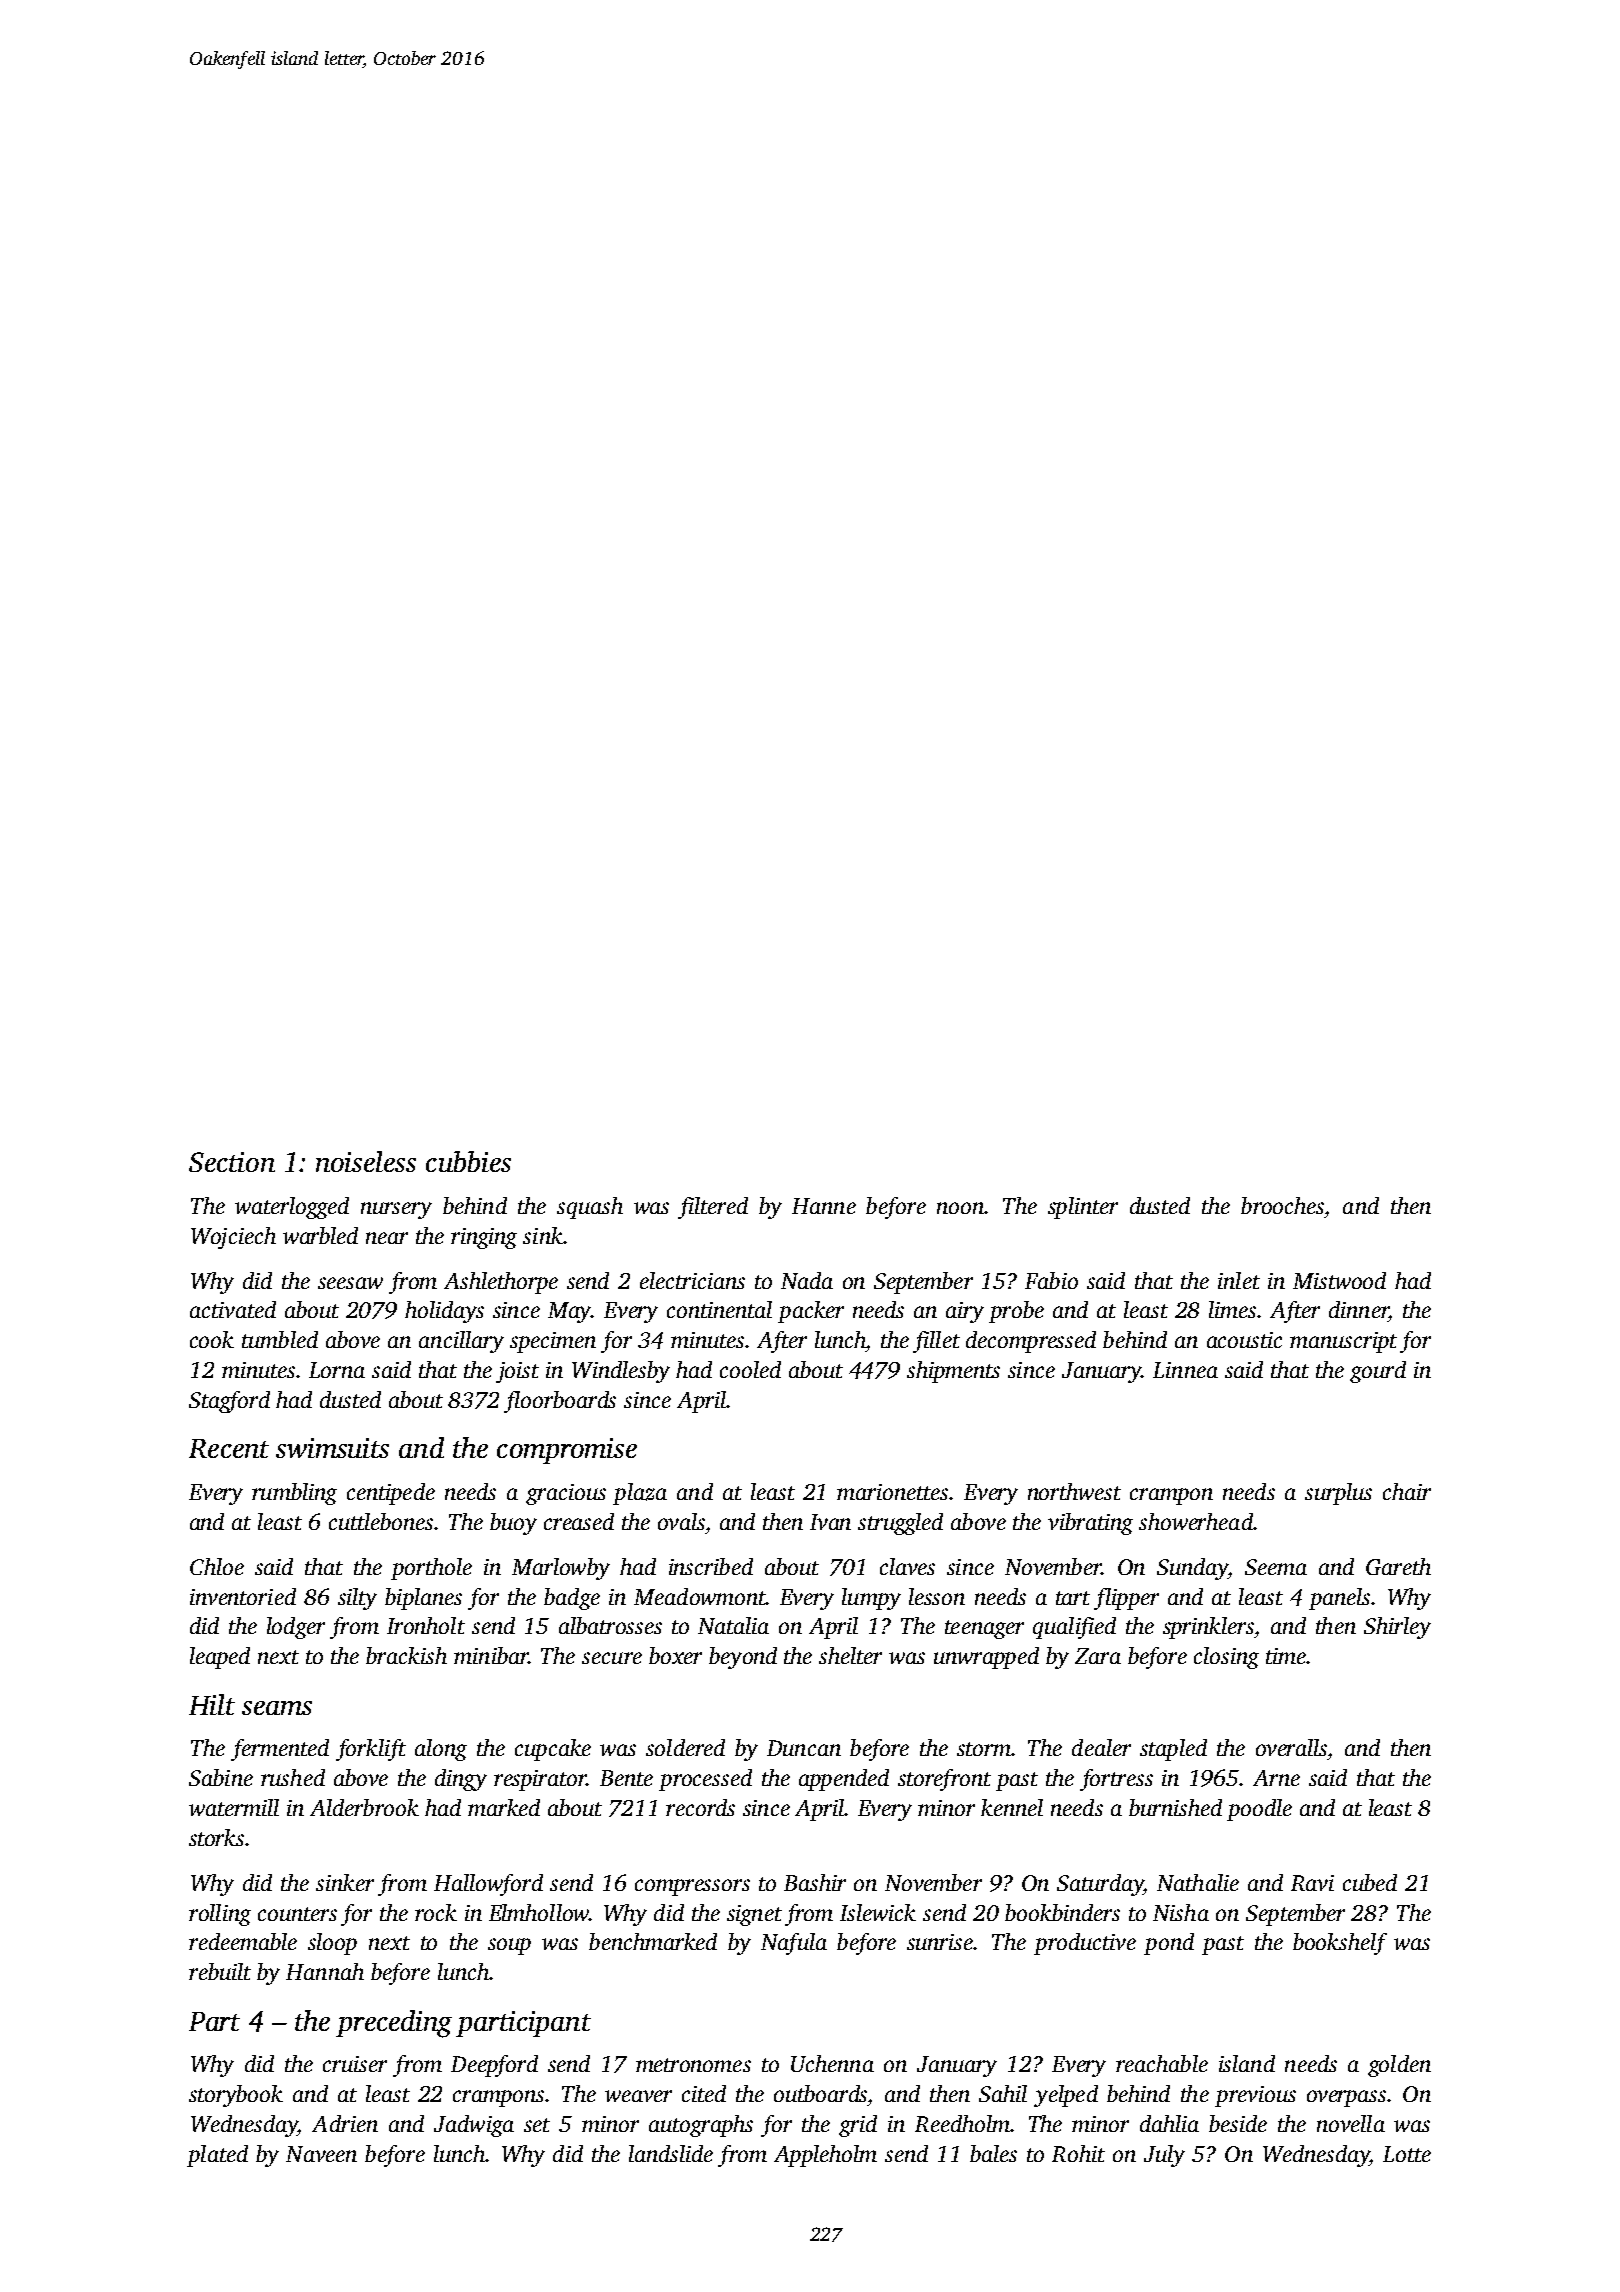 This document has width=1620, height=2292. What do you see at coordinates (332, 1944) in the document?
I see `sloop` at bounding box center [332, 1944].
